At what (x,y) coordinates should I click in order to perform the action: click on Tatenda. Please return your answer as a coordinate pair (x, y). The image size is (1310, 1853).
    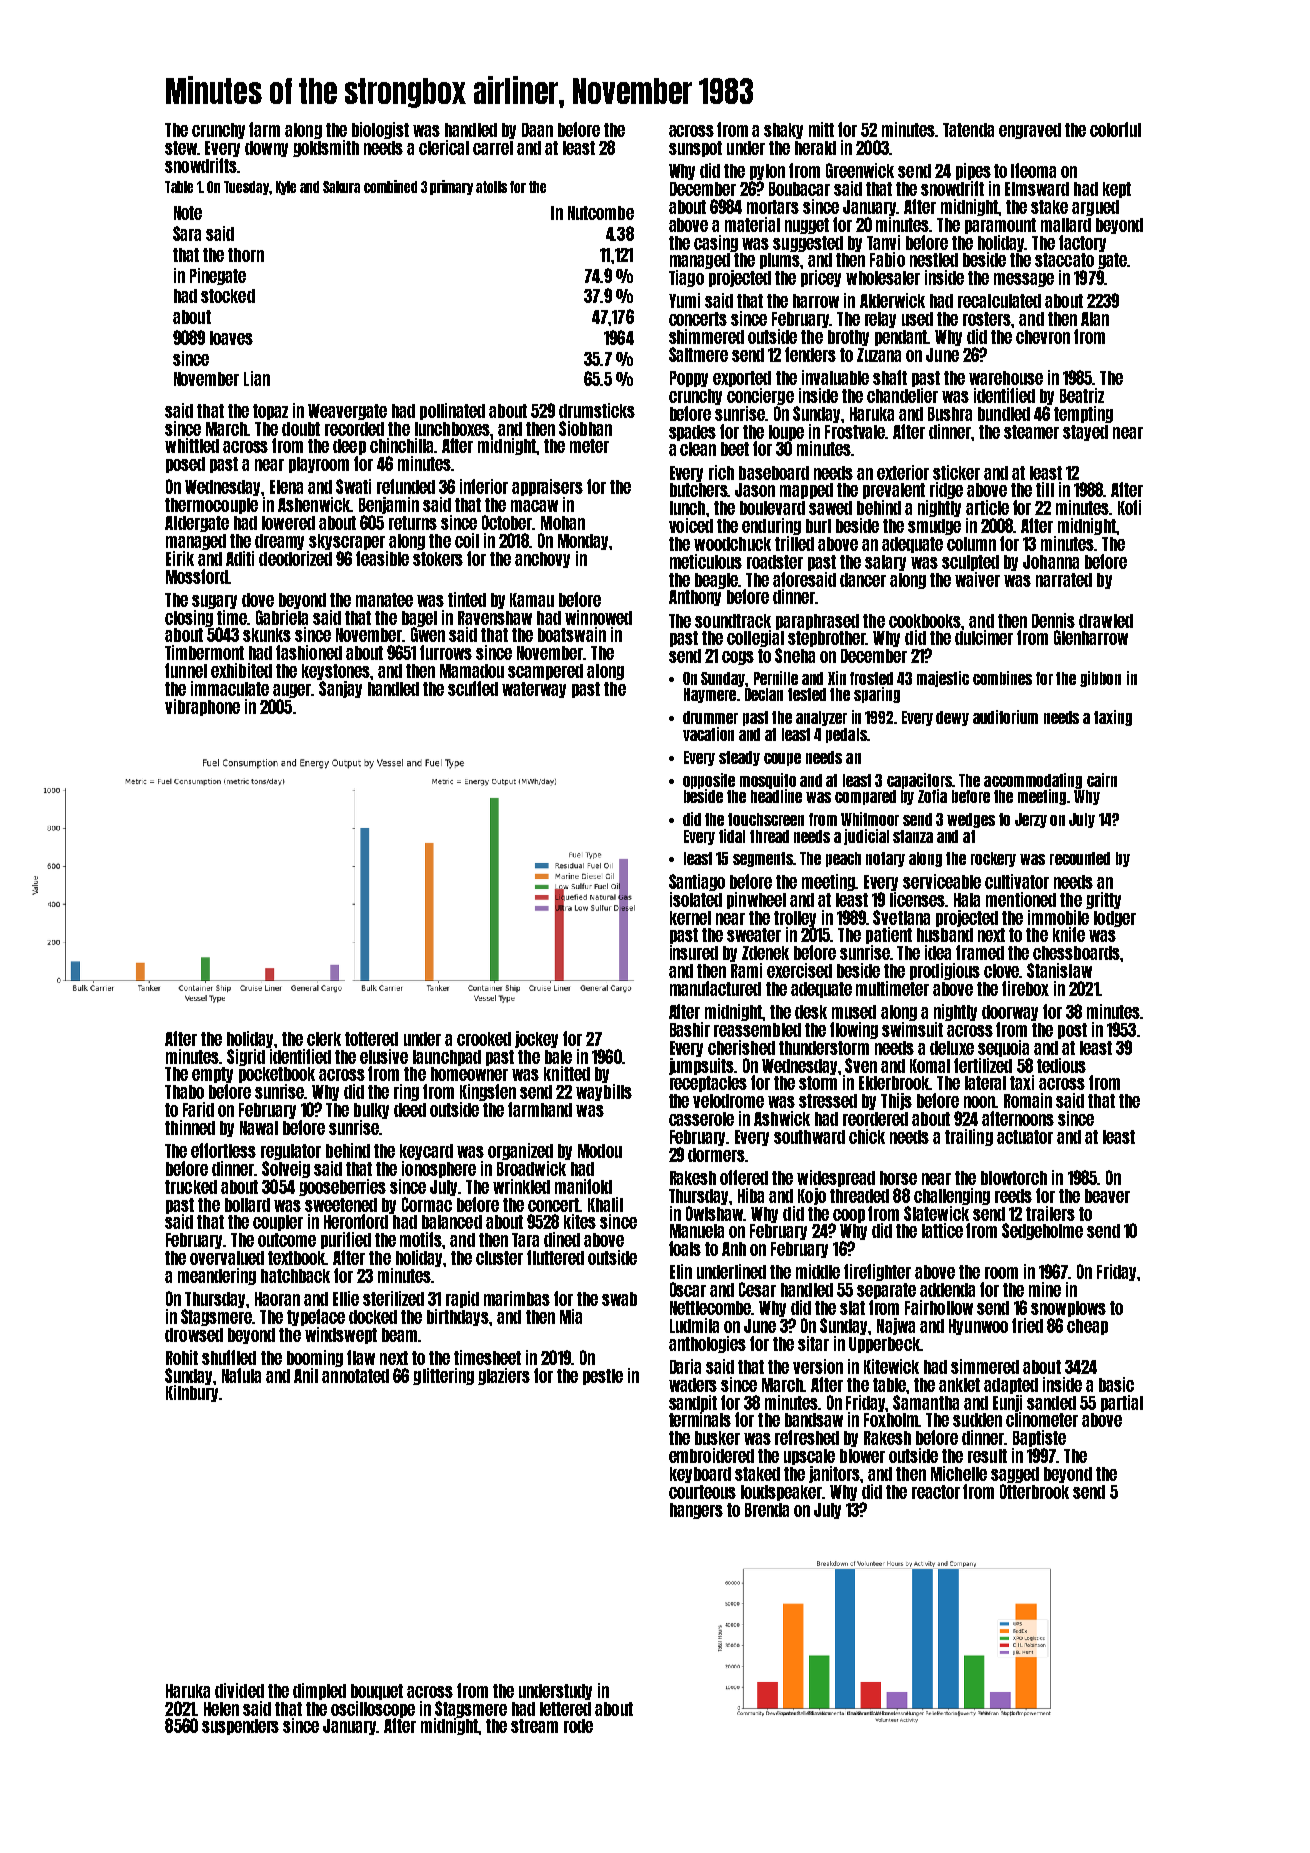
    Looking at the image, I should click on (968, 130).
